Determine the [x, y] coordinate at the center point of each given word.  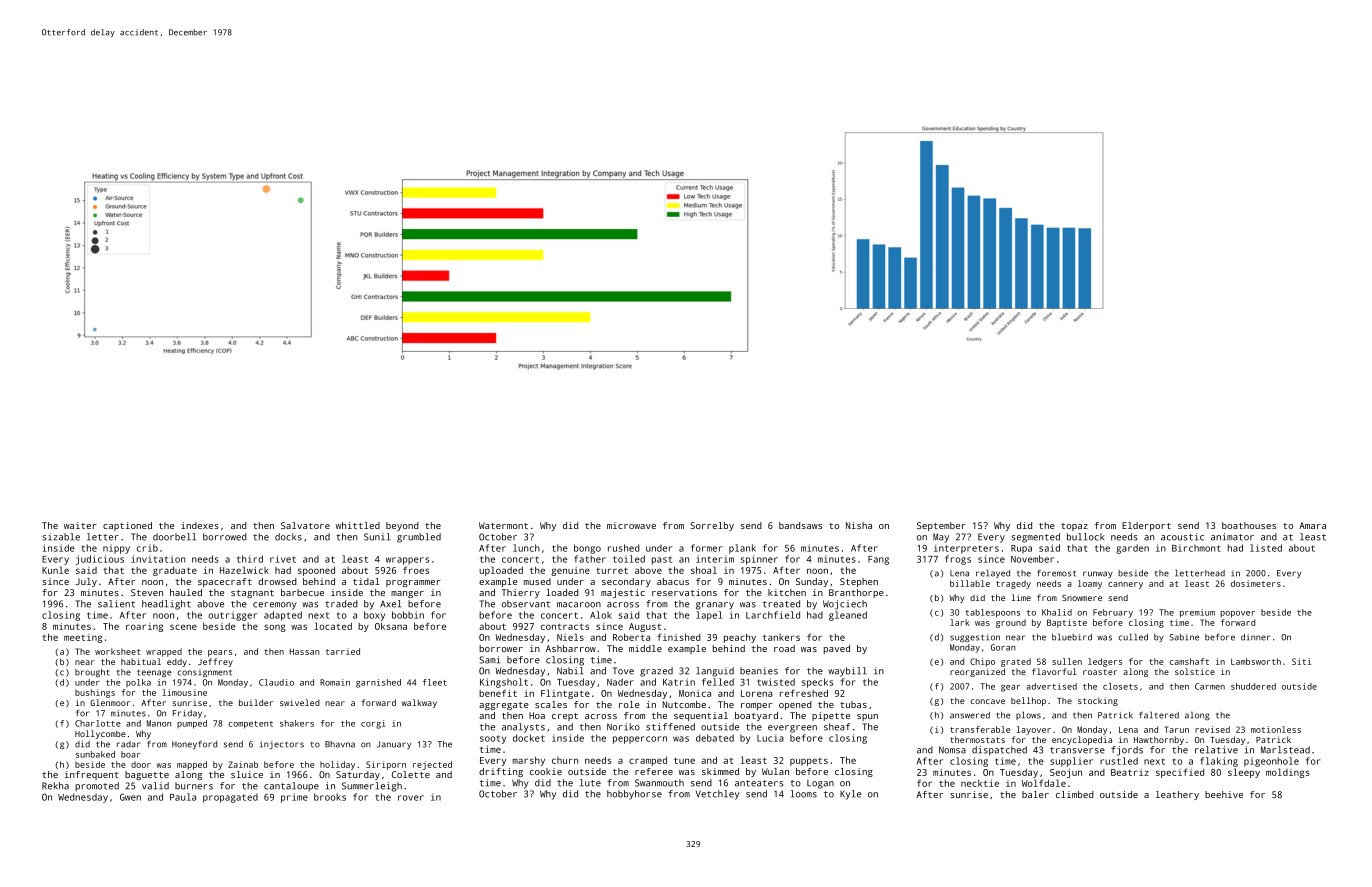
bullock [1085, 537]
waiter [80, 525]
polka [138, 683]
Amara [1312, 525]
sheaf [837, 727]
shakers [297, 723]
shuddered [1253, 686]
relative [1216, 750]
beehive [1224, 794]
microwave [631, 525]
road [784, 648]
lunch [526, 548]
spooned [316, 571]
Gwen [130, 797]
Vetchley [717, 795]
